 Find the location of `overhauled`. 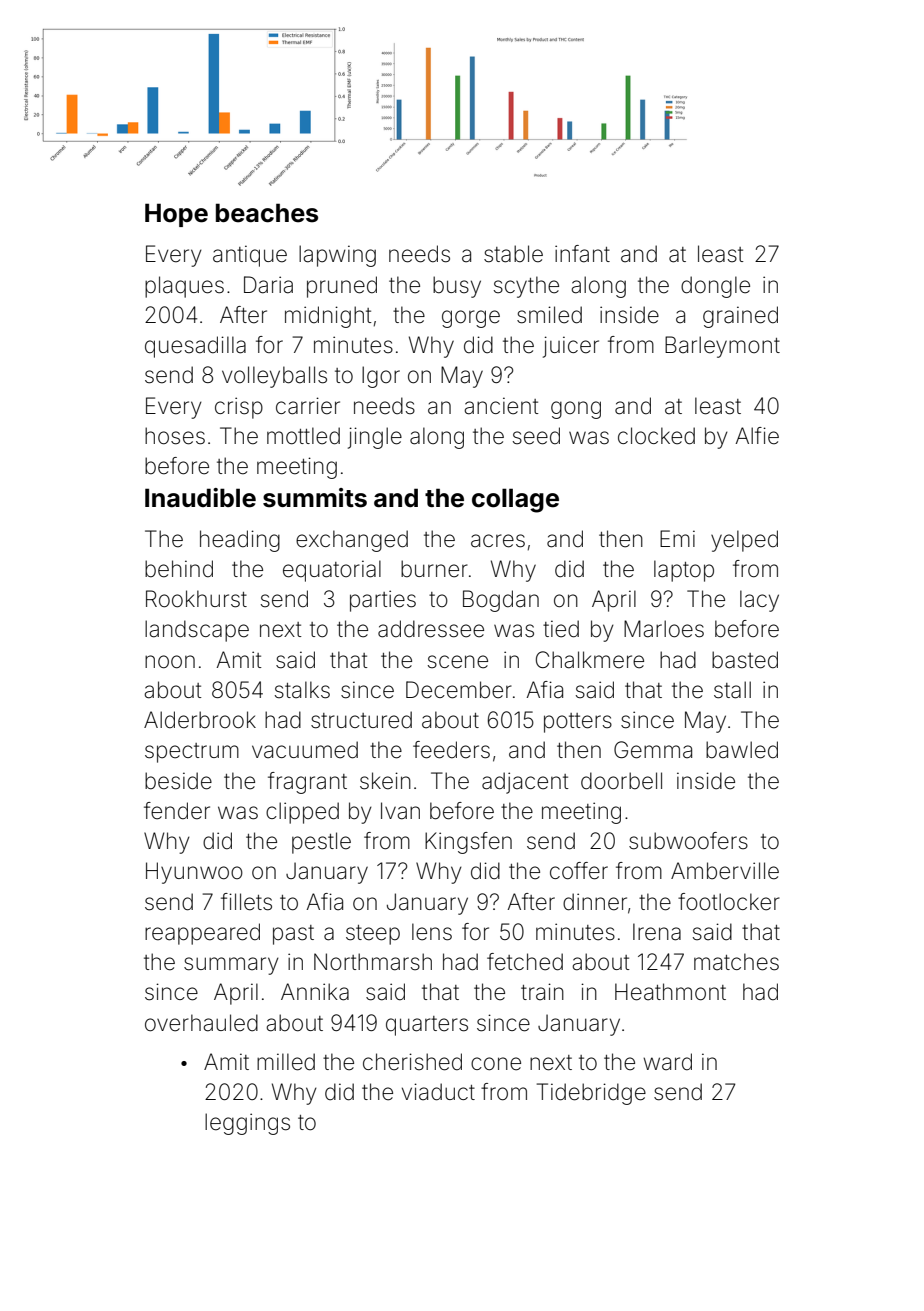

overhauled is located at coordinates (201, 1023).
